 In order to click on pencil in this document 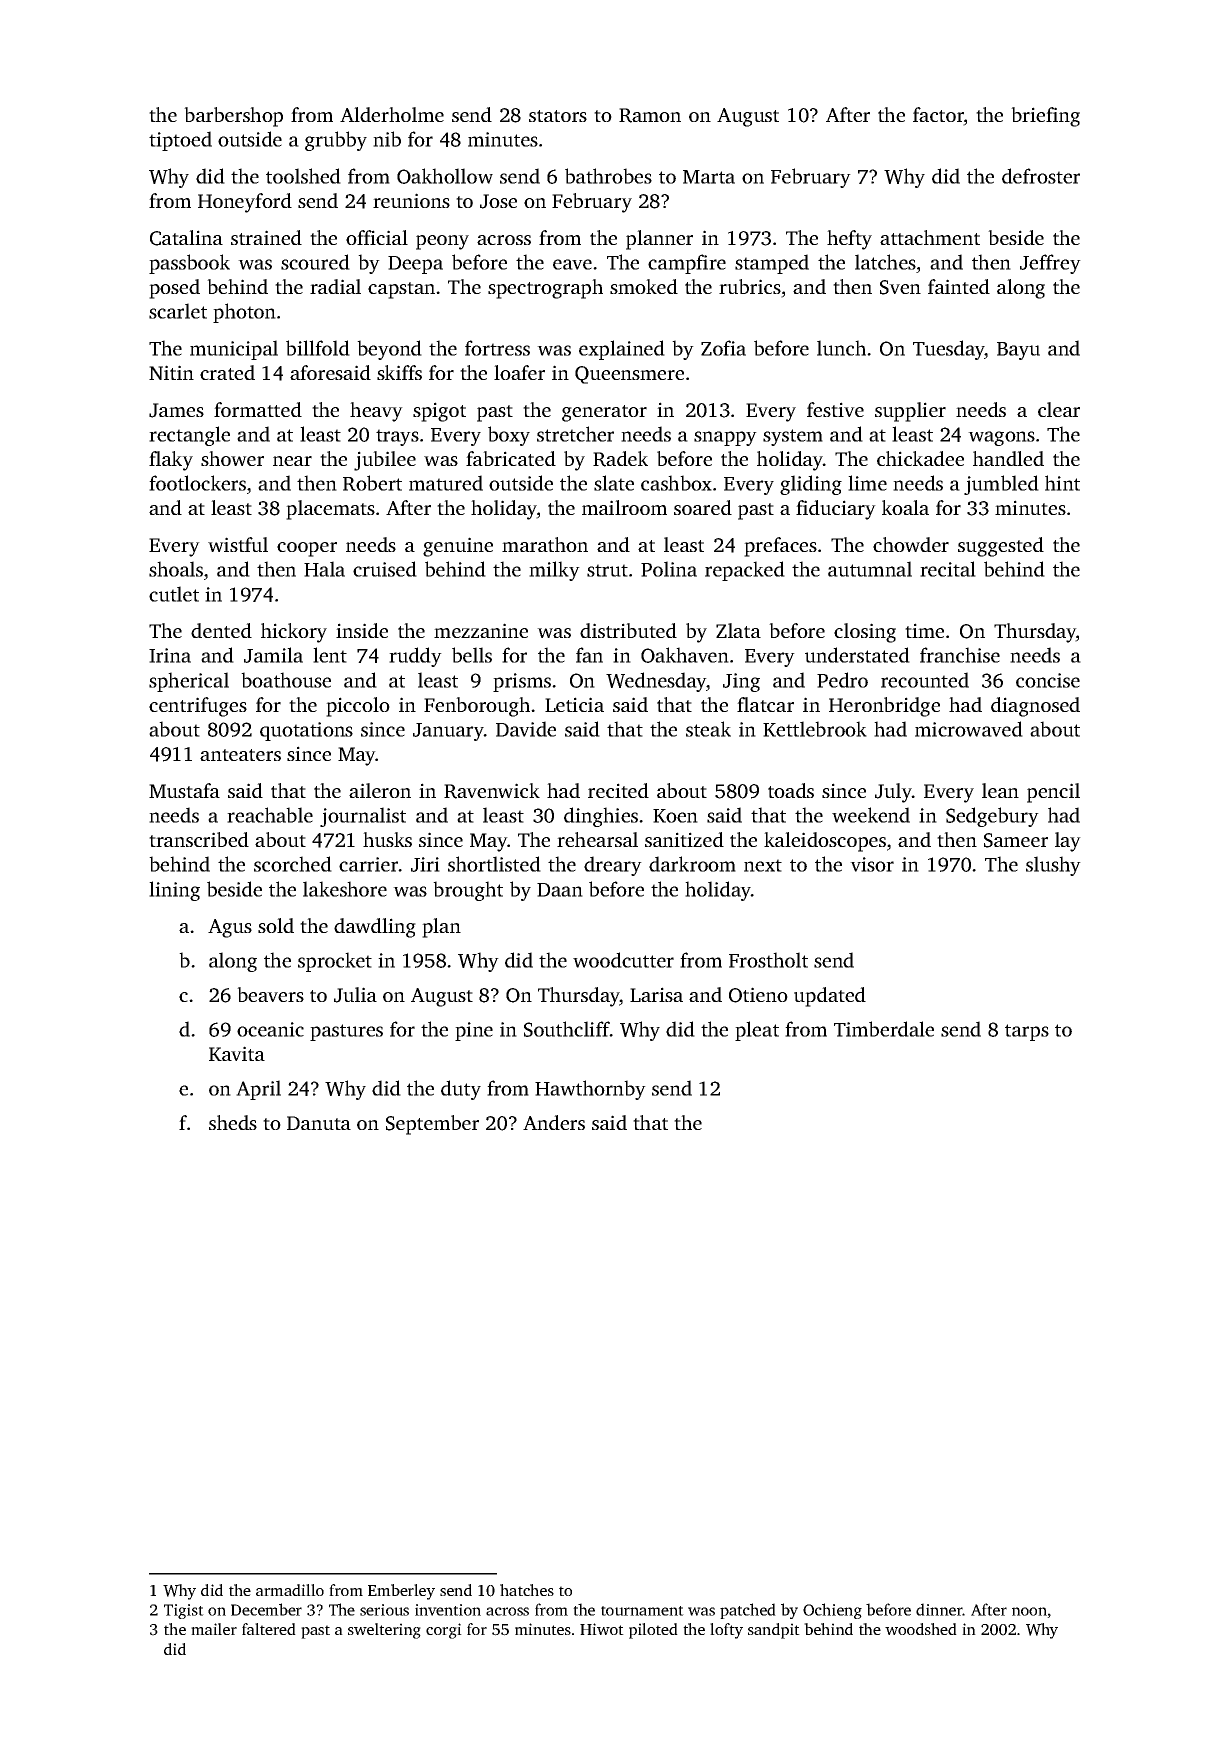, I will do `click(1053, 793)`.
